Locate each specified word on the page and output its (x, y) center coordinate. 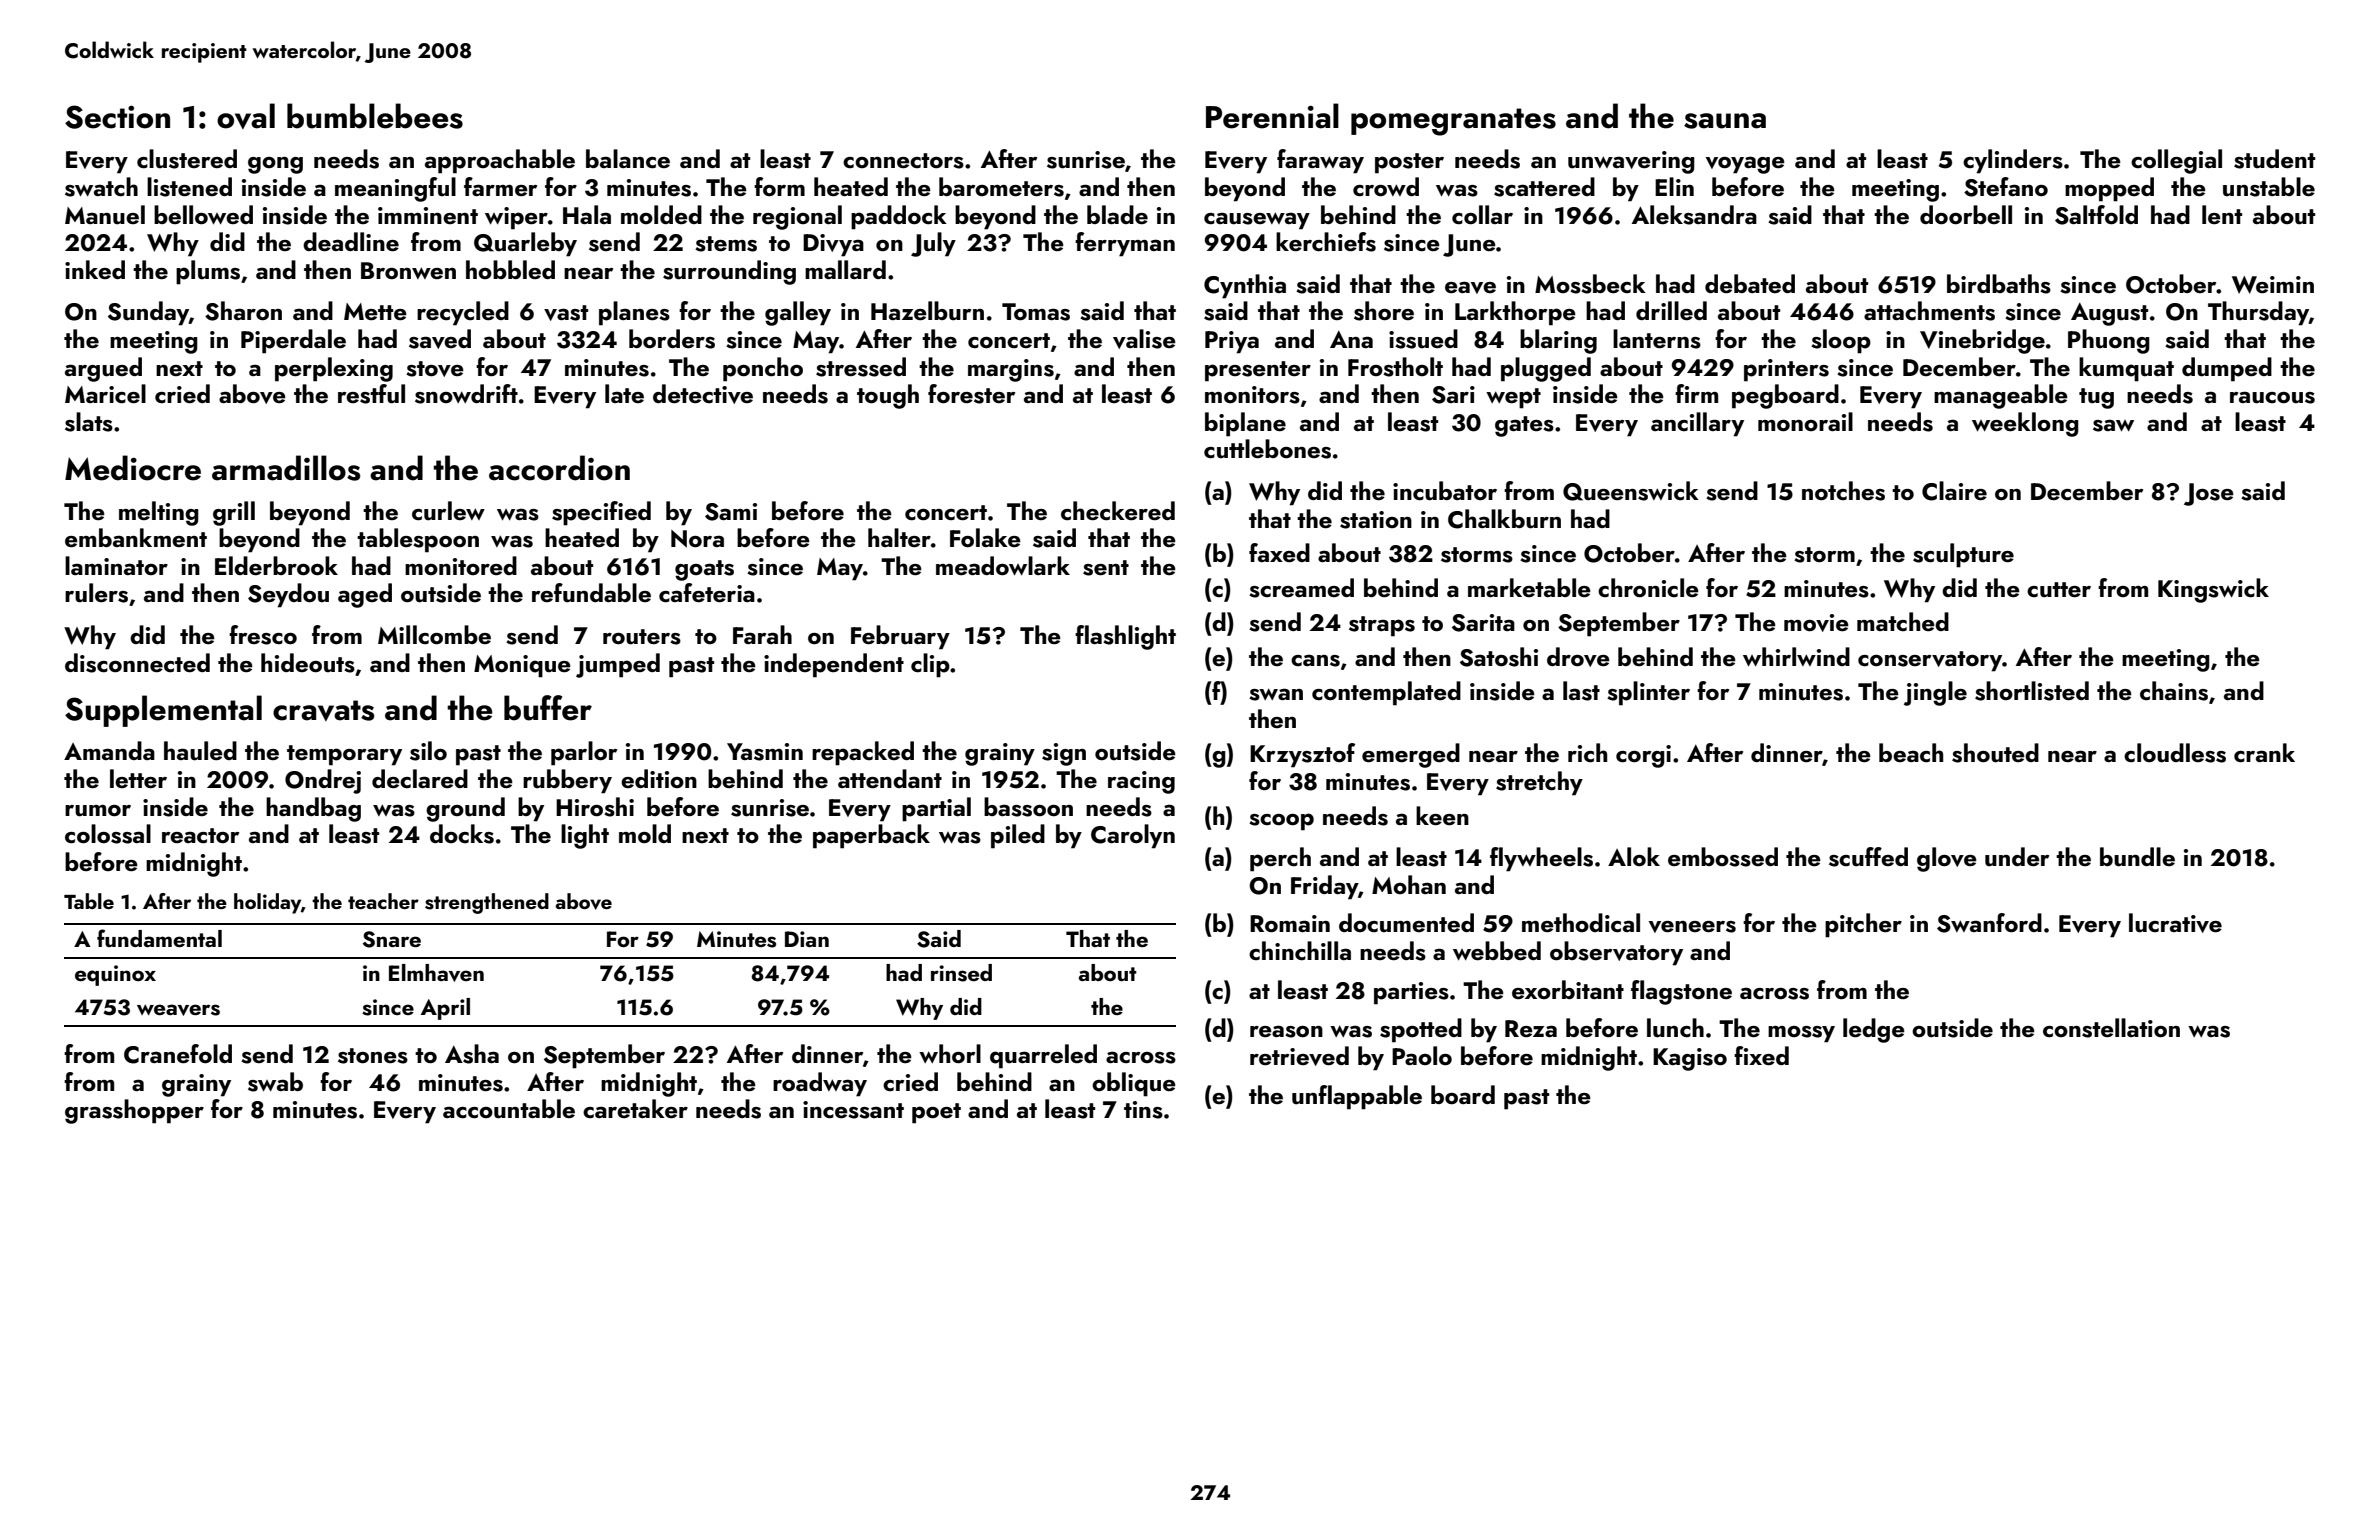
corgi (1643, 756)
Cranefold (178, 1054)
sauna (1725, 121)
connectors (903, 161)
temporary (344, 755)
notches (1843, 491)
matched (1903, 621)
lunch (1675, 1028)
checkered (1118, 511)
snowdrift (466, 394)
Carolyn (1133, 836)
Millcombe (434, 634)
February (900, 637)
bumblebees (375, 116)
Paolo (1422, 1055)
